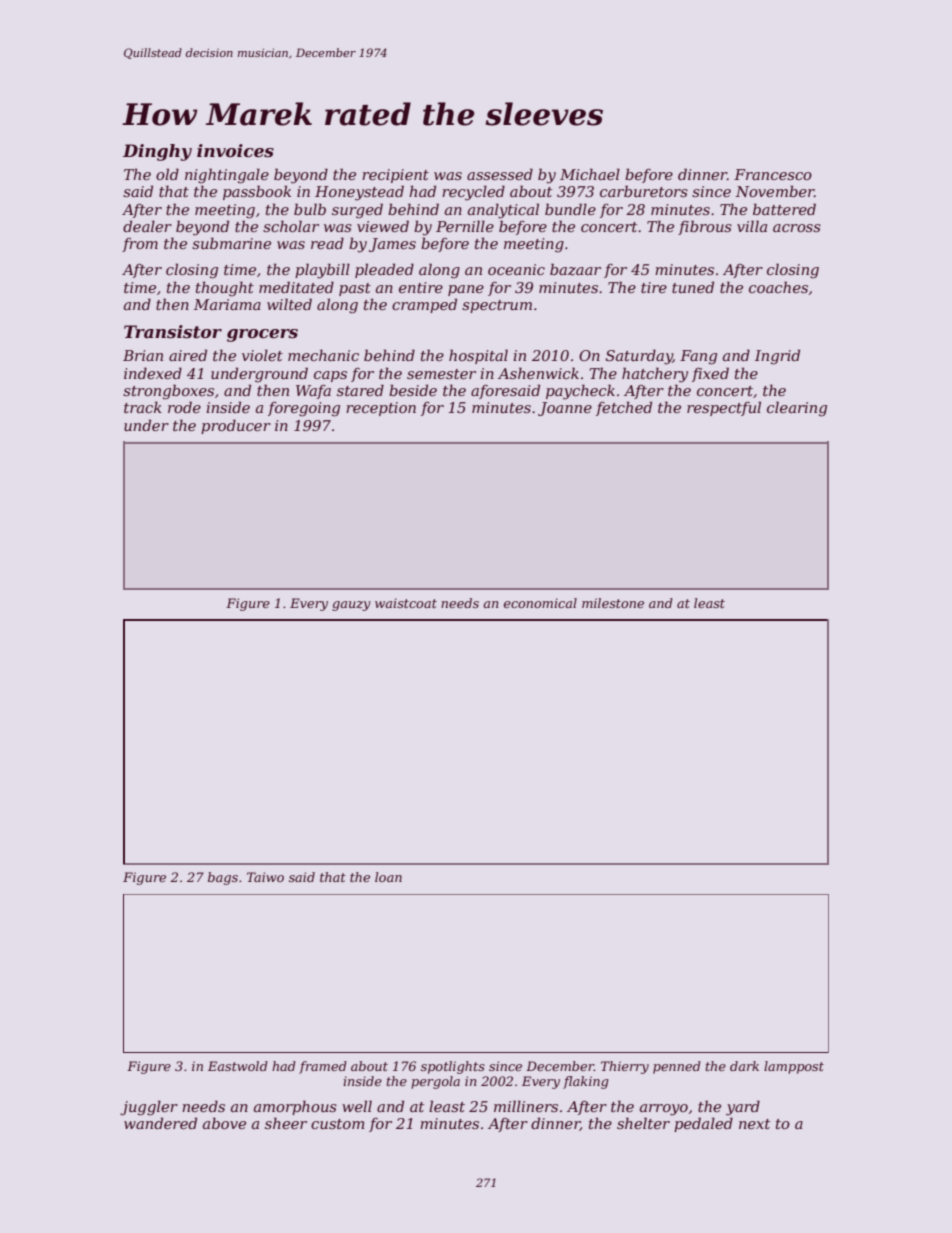 The image size is (952, 1233). I want to click on violet, so click(262, 355).
